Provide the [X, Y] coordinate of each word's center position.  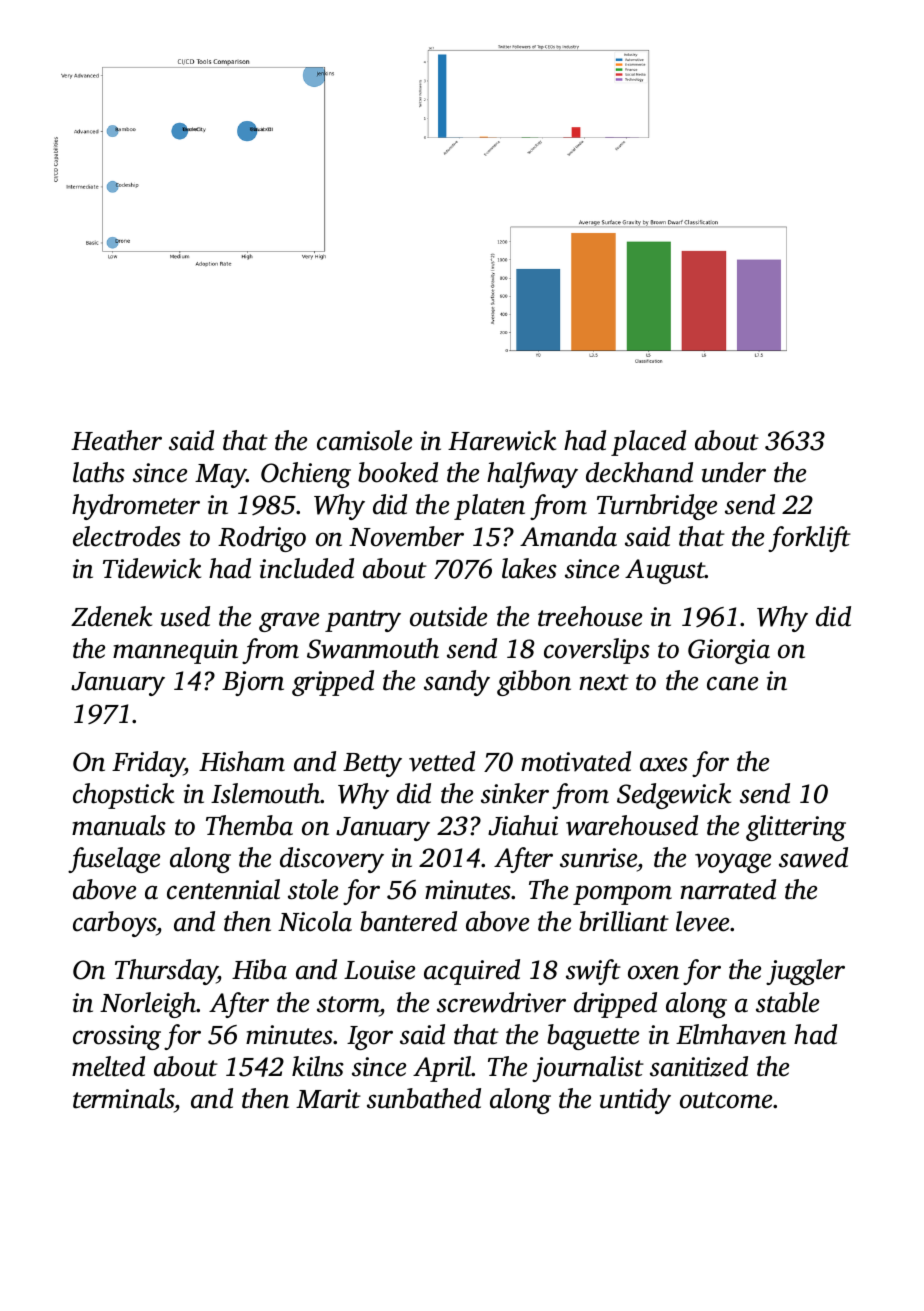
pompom [622, 895]
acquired [472, 972]
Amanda [568, 536]
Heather [116, 440]
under [734, 472]
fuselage [114, 860]
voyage [733, 863]
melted [108, 1066]
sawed [813, 857]
